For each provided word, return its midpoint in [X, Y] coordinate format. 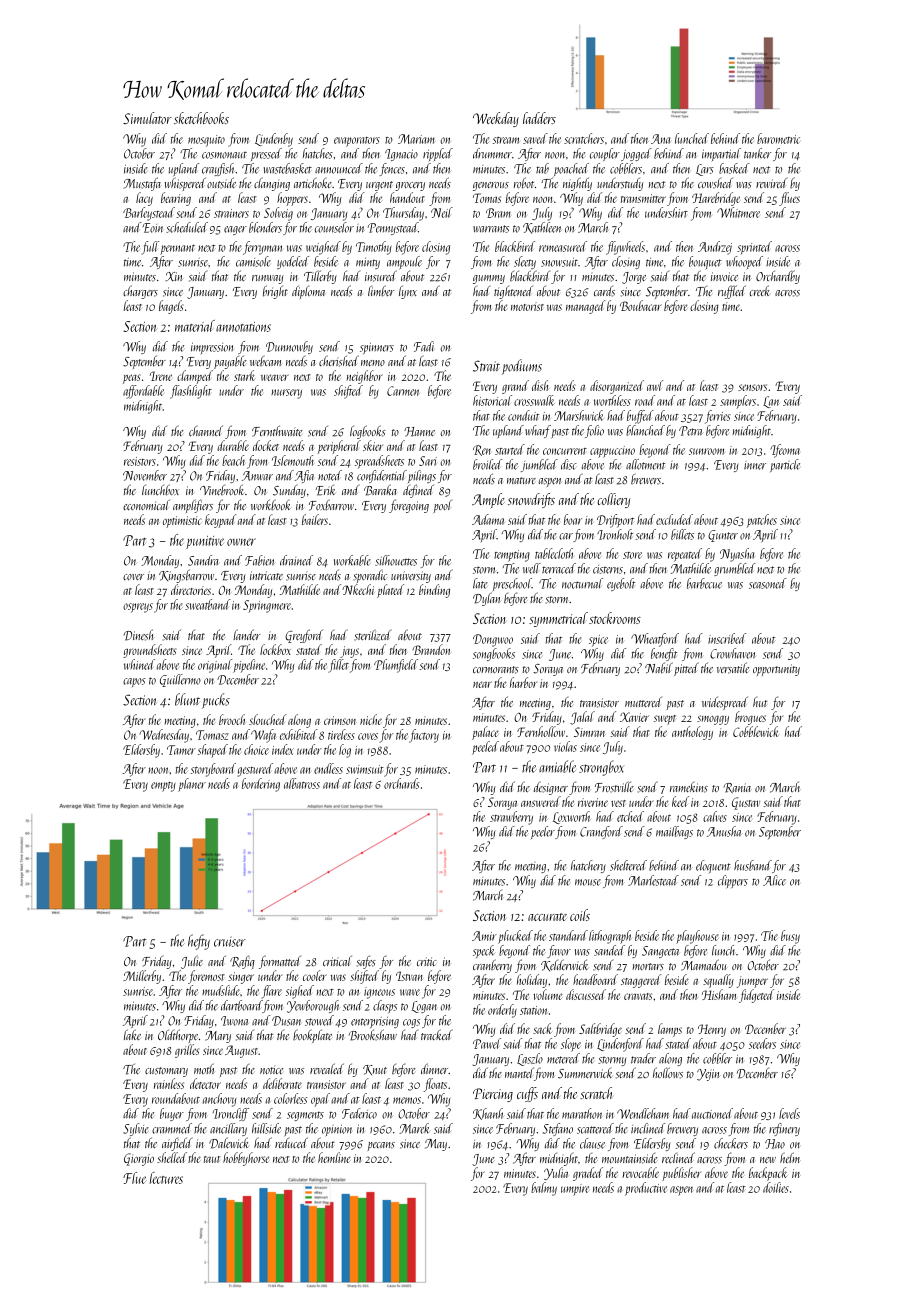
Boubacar [641, 305]
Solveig [278, 214]
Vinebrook [222, 489]
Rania [737, 788]
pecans [381, 1146]
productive [646, 1189]
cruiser [230, 942]
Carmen [403, 391]
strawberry [511, 818]
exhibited [299, 734]
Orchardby [778, 277]
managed [585, 307]
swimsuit [365, 769]
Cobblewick [756, 731]
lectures [166, 1178]
